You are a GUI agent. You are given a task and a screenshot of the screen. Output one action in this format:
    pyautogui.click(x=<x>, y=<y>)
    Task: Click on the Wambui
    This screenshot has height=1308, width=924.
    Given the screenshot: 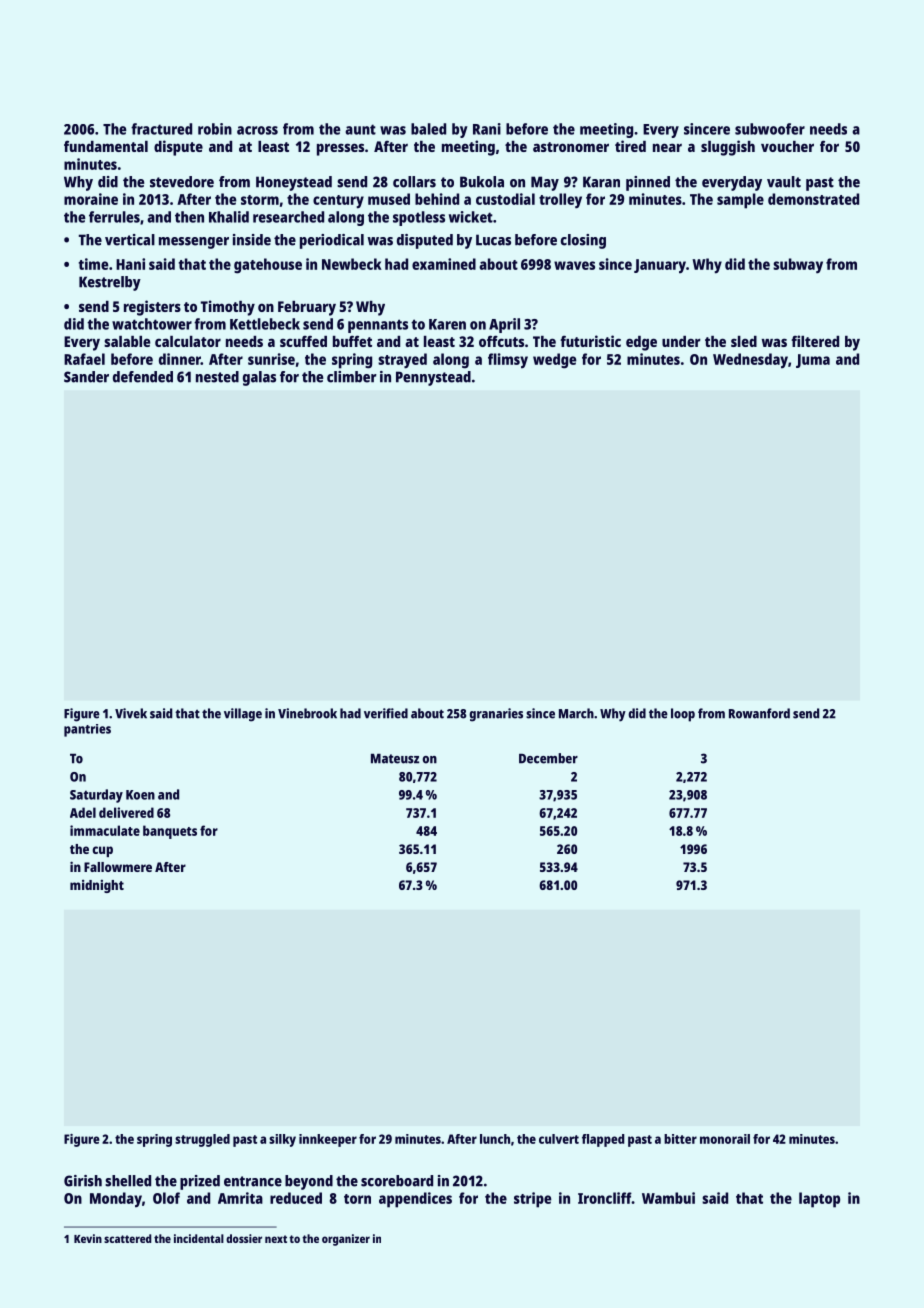 What is the action you would take?
    pyautogui.click(x=668, y=1198)
